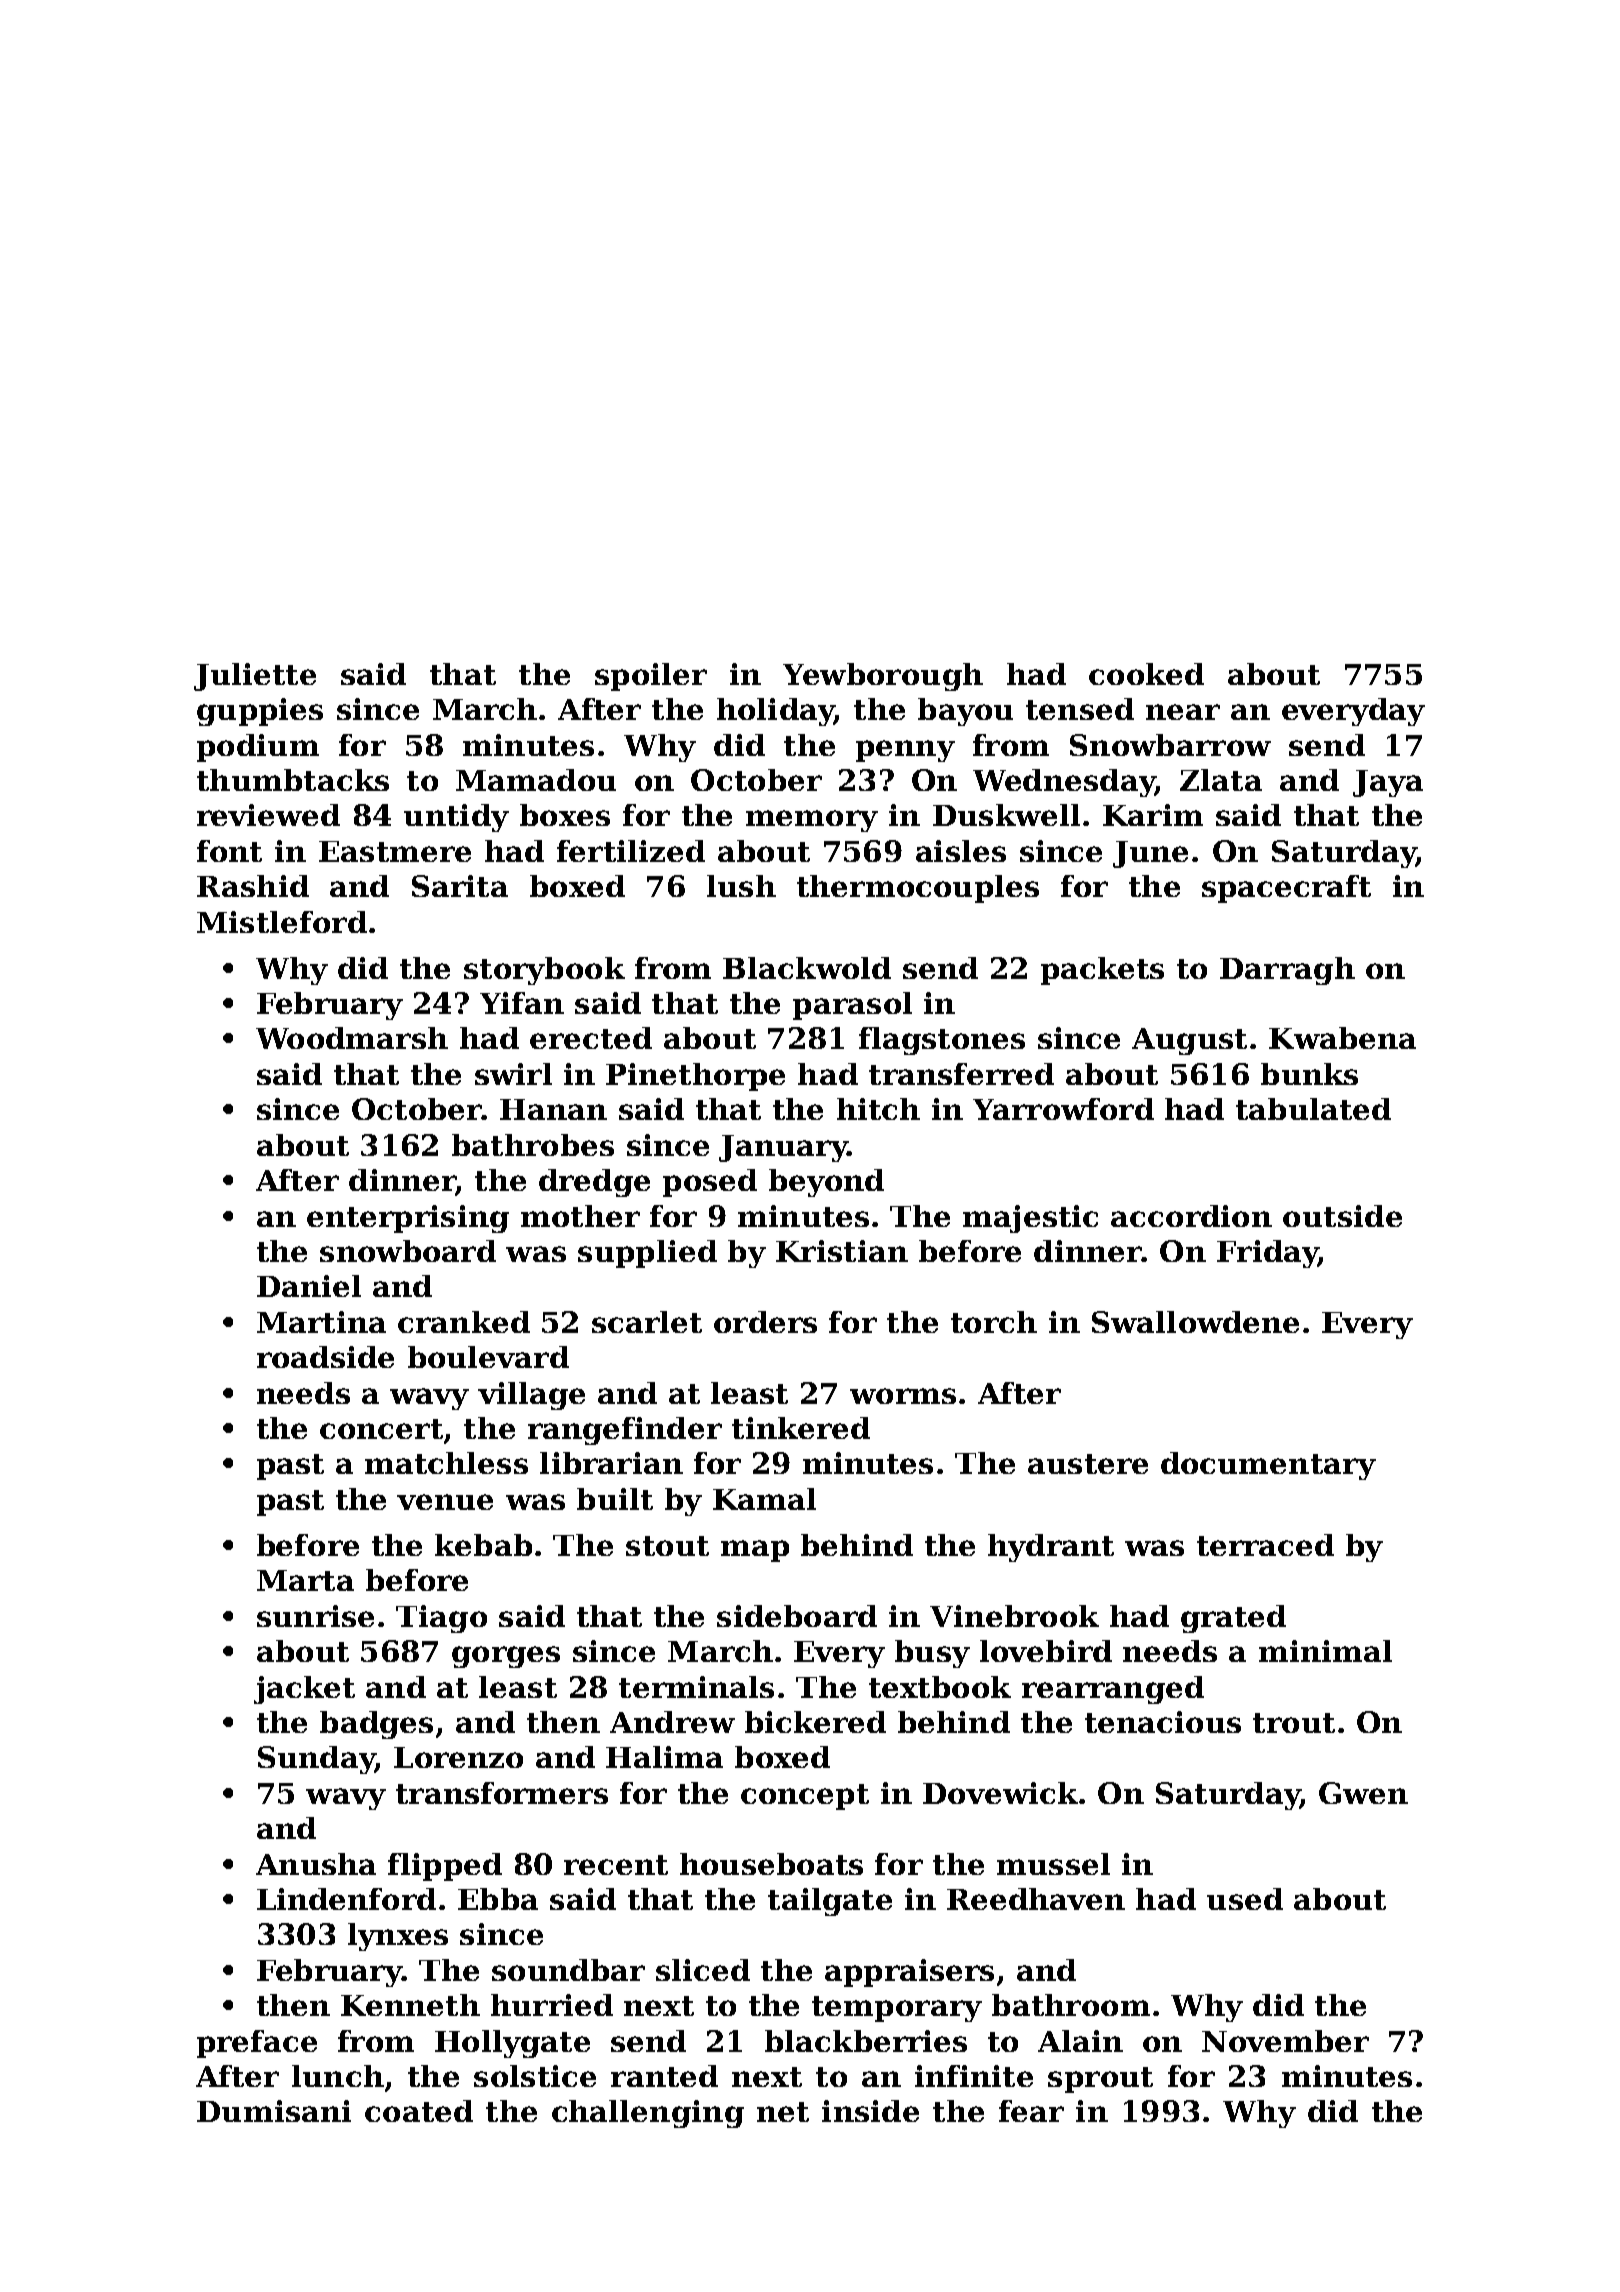 Image resolution: width=1620 pixels, height=2292 pixels. What do you see at coordinates (419, 2111) in the document?
I see `coated` at bounding box center [419, 2111].
